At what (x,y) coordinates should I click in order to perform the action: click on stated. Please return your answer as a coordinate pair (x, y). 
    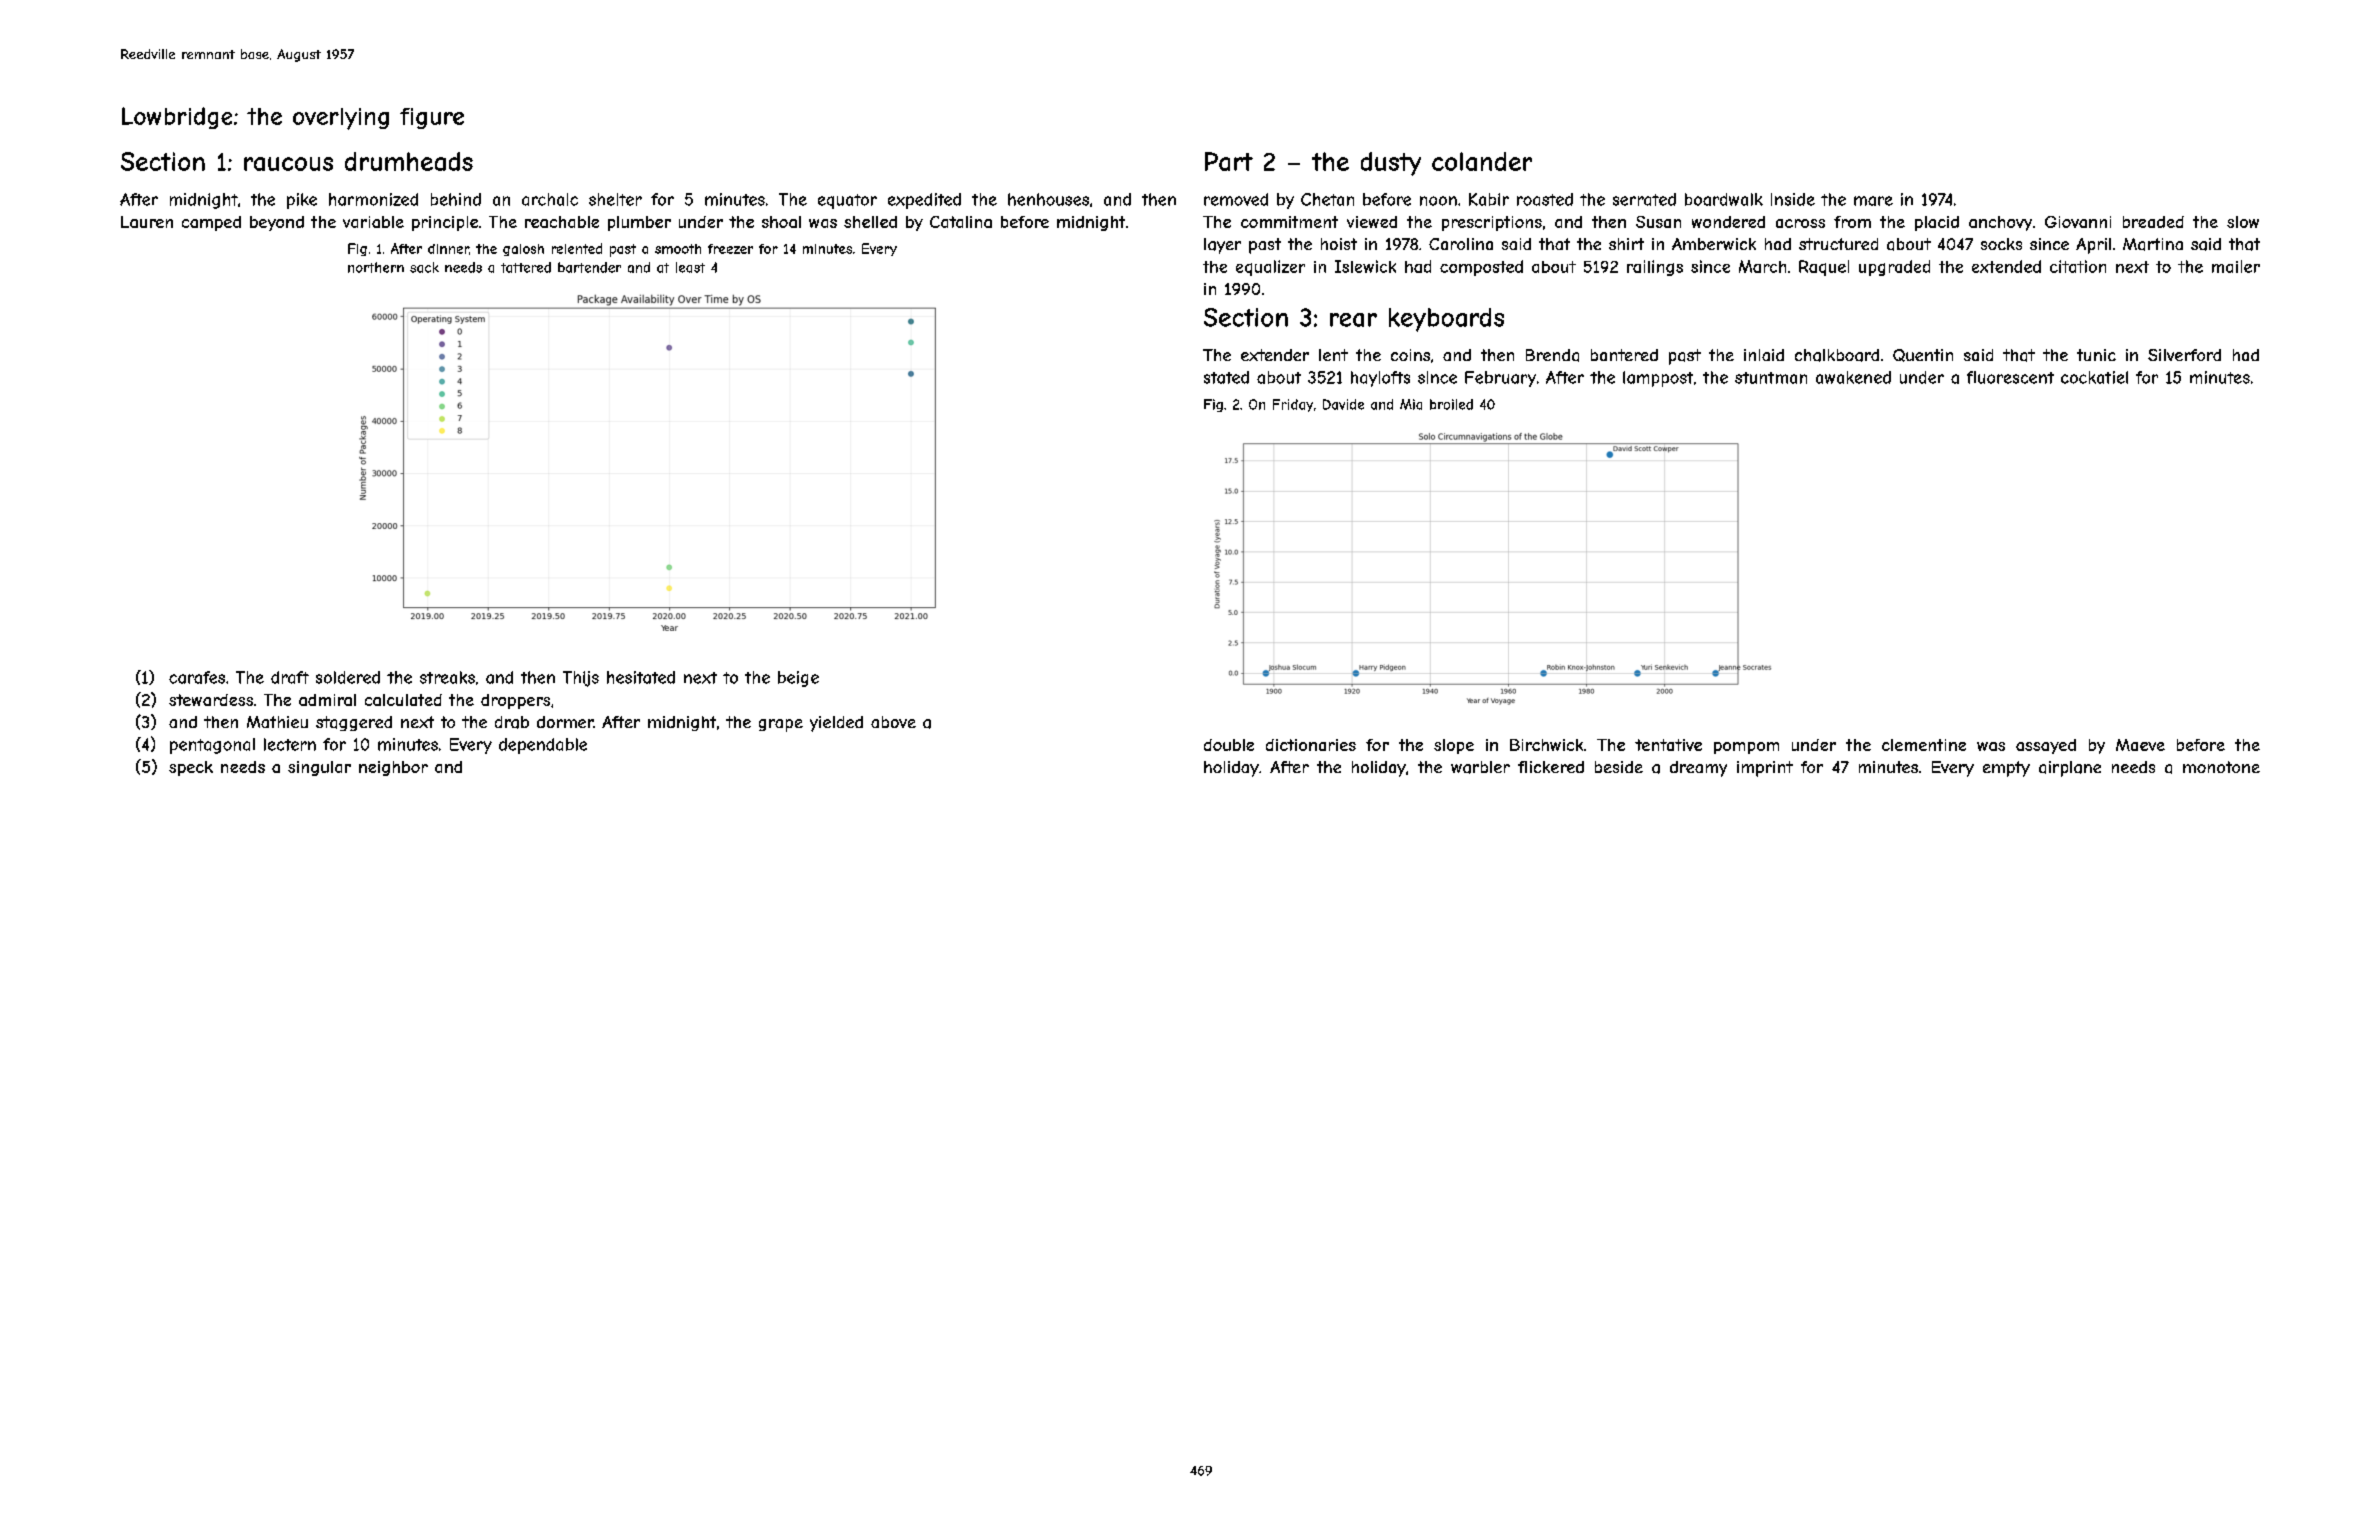
    Looking at the image, I should click on (1226, 377).
